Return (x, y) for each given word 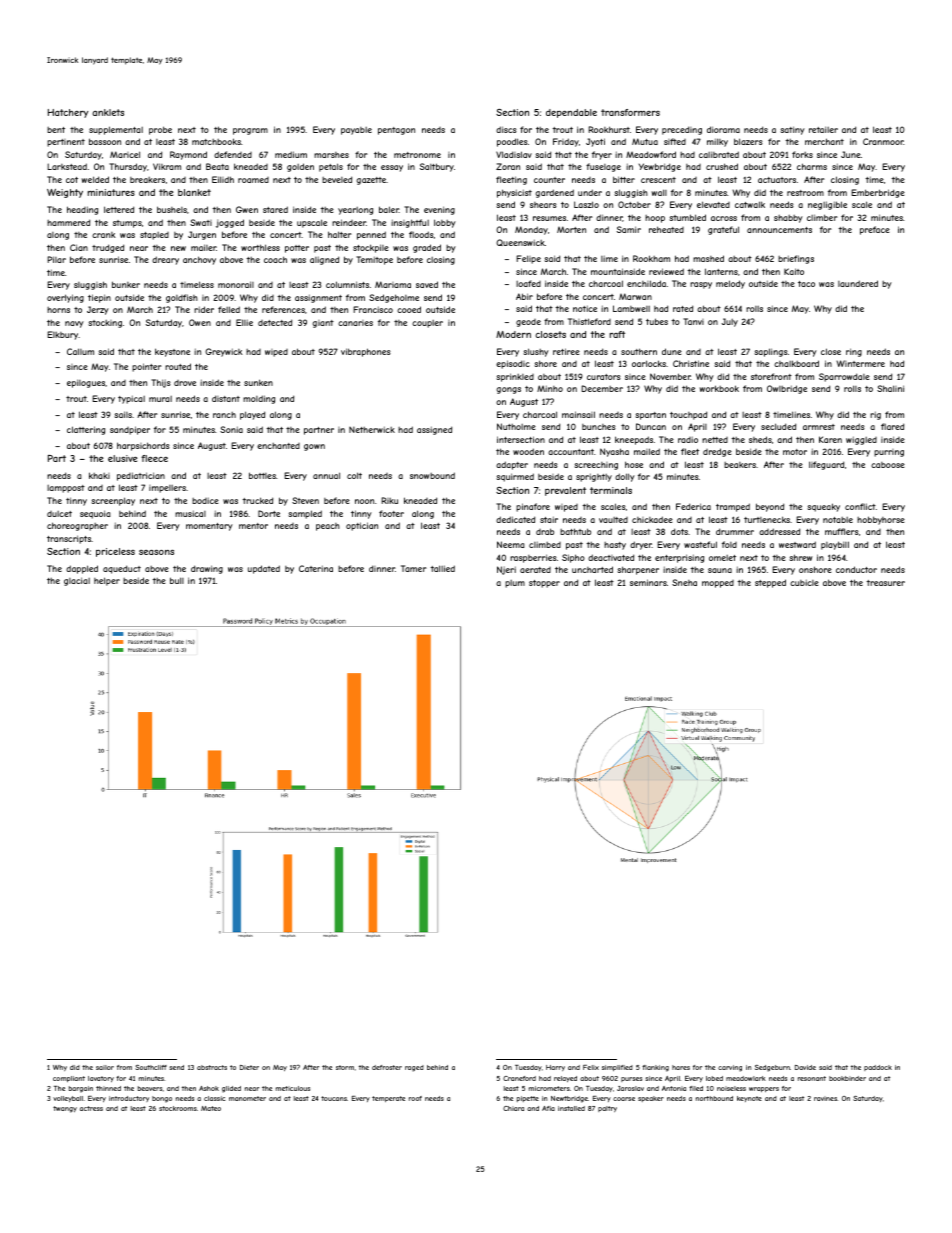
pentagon (396, 131)
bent (56, 130)
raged (414, 1068)
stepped (770, 583)
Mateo (211, 1108)
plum (515, 584)
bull (177, 580)
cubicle (804, 582)
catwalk (750, 204)
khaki (99, 475)
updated (264, 569)
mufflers (842, 531)
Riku (389, 500)
